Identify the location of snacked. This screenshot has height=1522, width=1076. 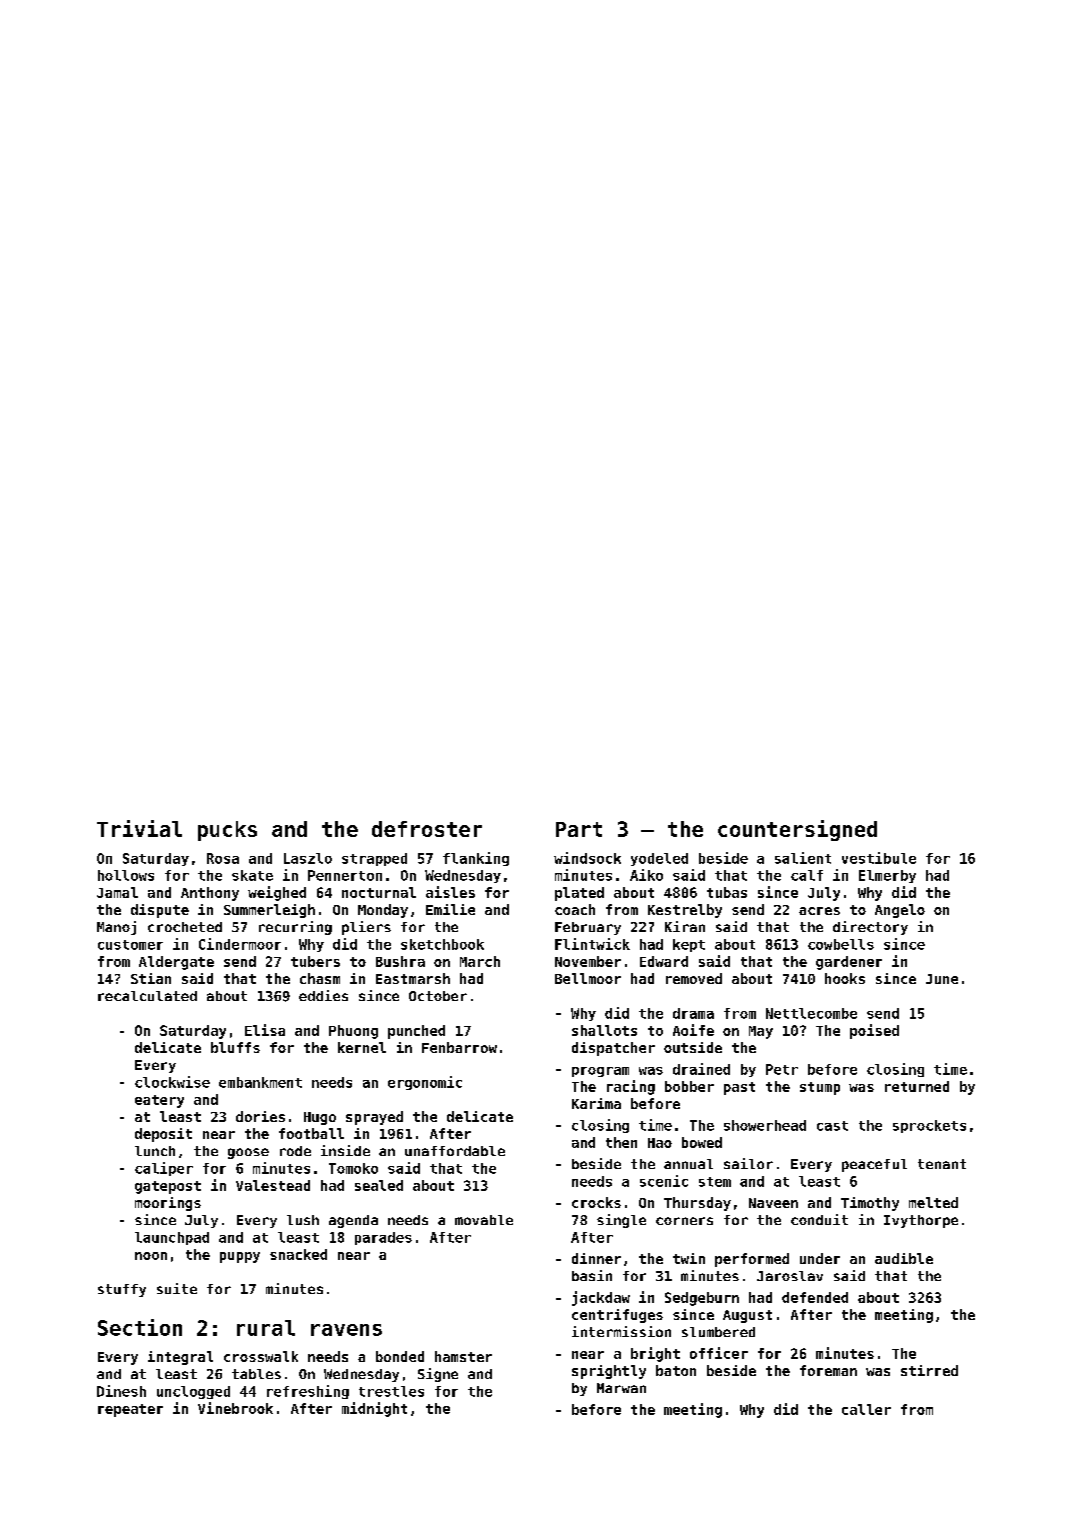
(298, 1254).
